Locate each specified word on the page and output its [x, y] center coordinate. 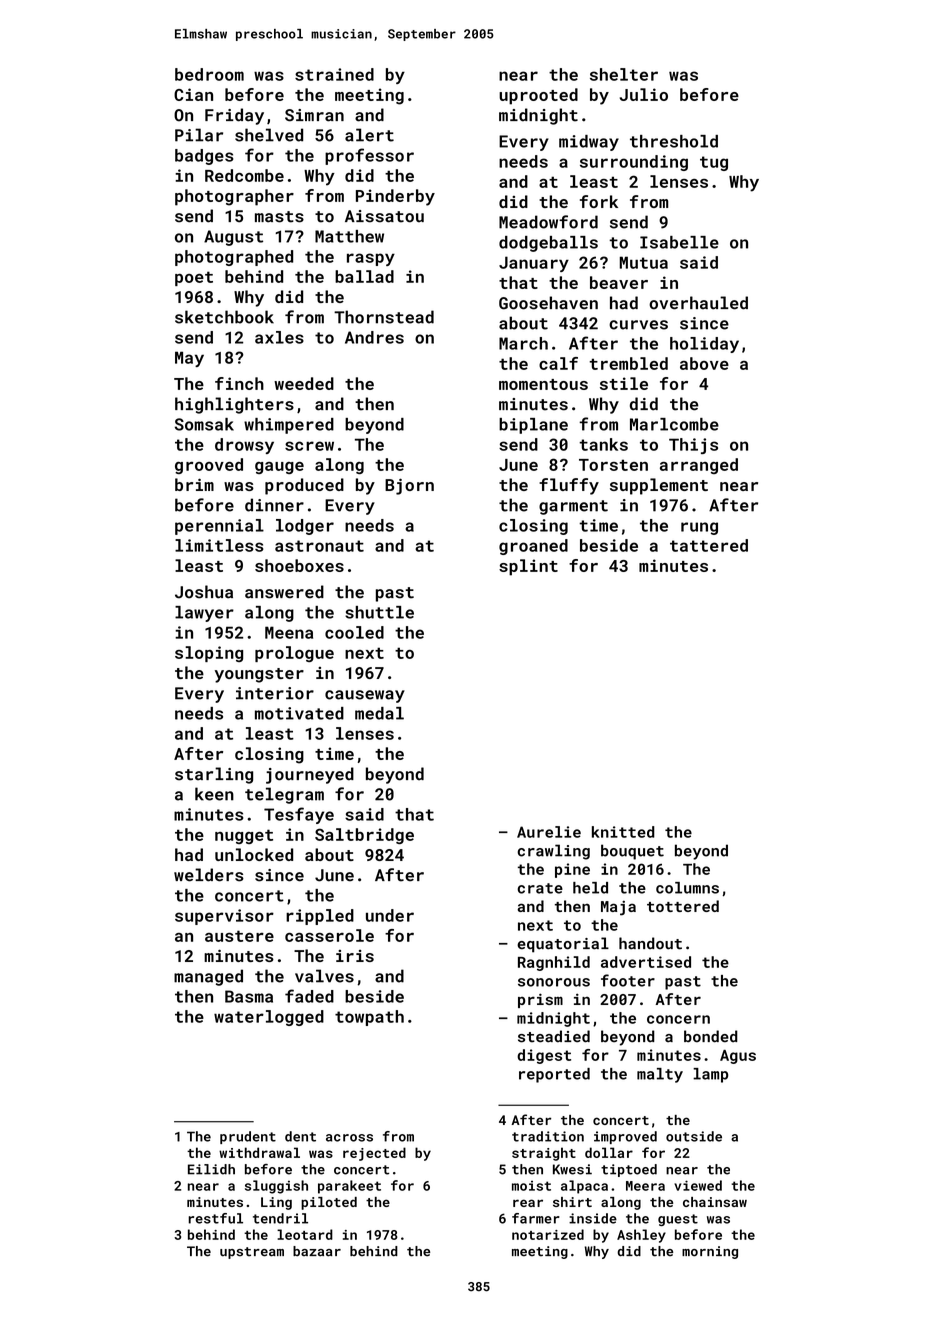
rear [528, 1203]
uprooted [538, 96]
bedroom [209, 74]
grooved [209, 466]
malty [660, 1075]
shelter [624, 74]
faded [309, 996]
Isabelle [679, 242]
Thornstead [384, 317]
